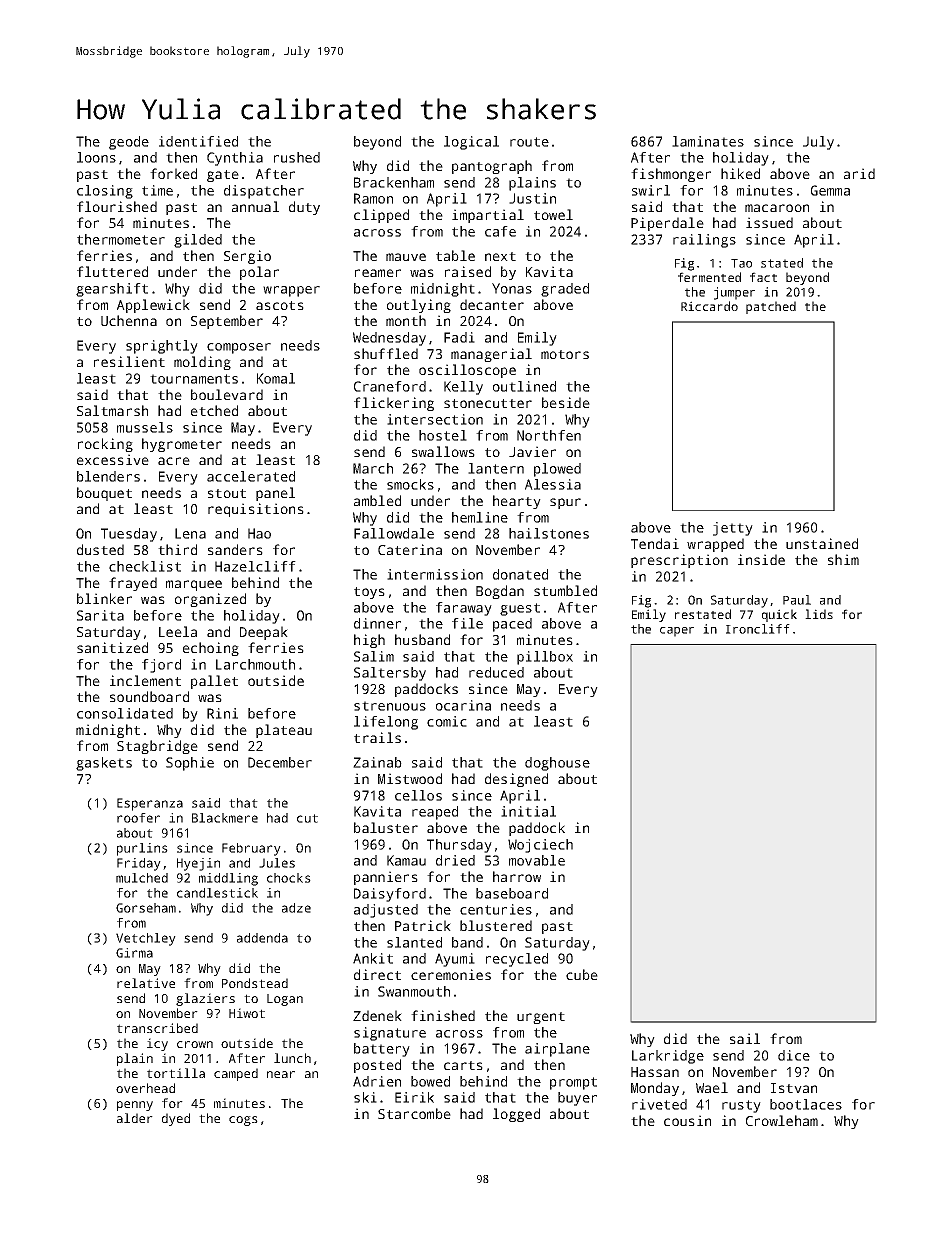 This screenshot has height=1233, width=952. Describe the element at coordinates (243, 1121) in the screenshot. I see `cogs` at that location.
